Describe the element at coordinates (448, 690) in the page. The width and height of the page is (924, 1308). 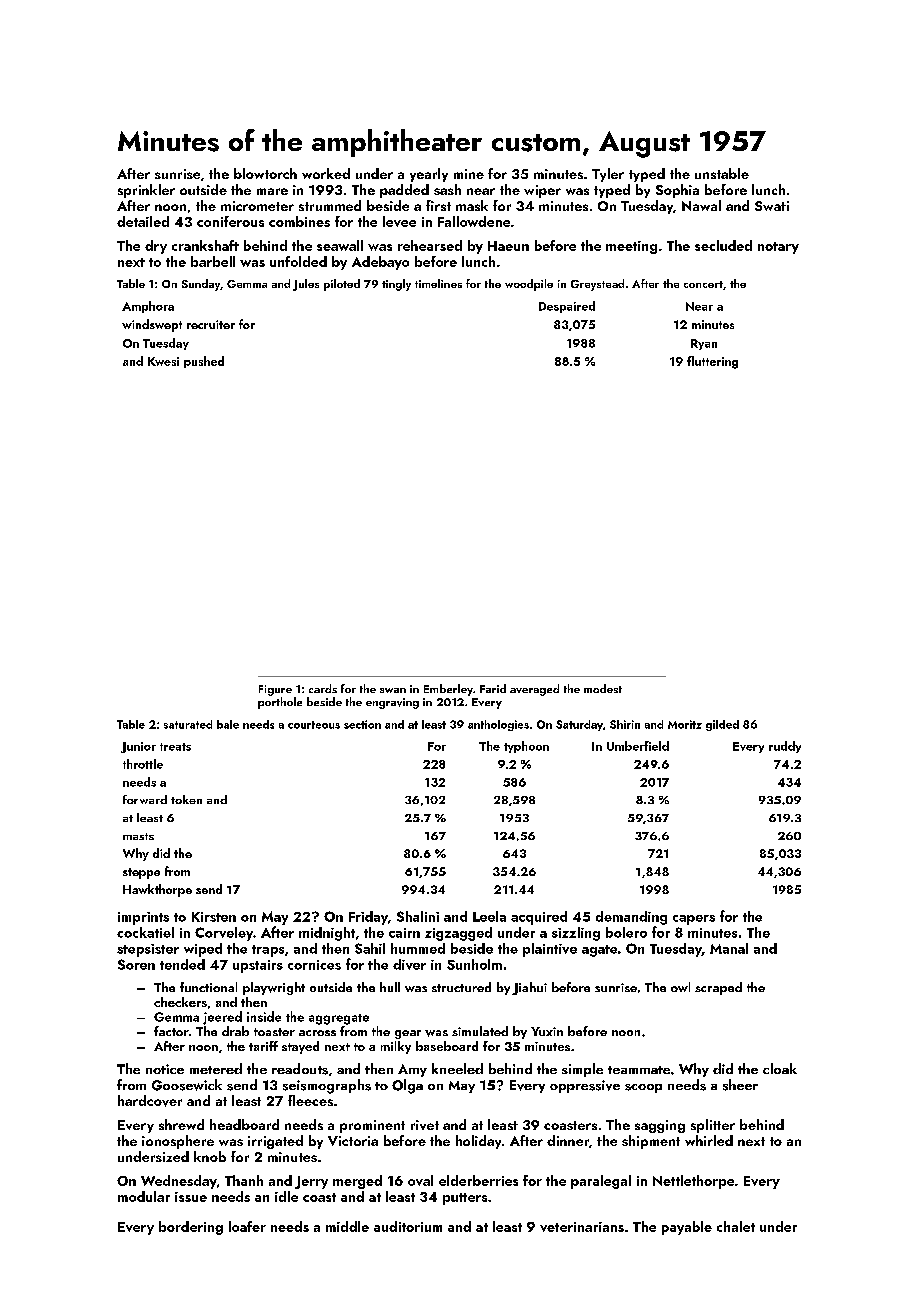
I see `Emberley` at that location.
